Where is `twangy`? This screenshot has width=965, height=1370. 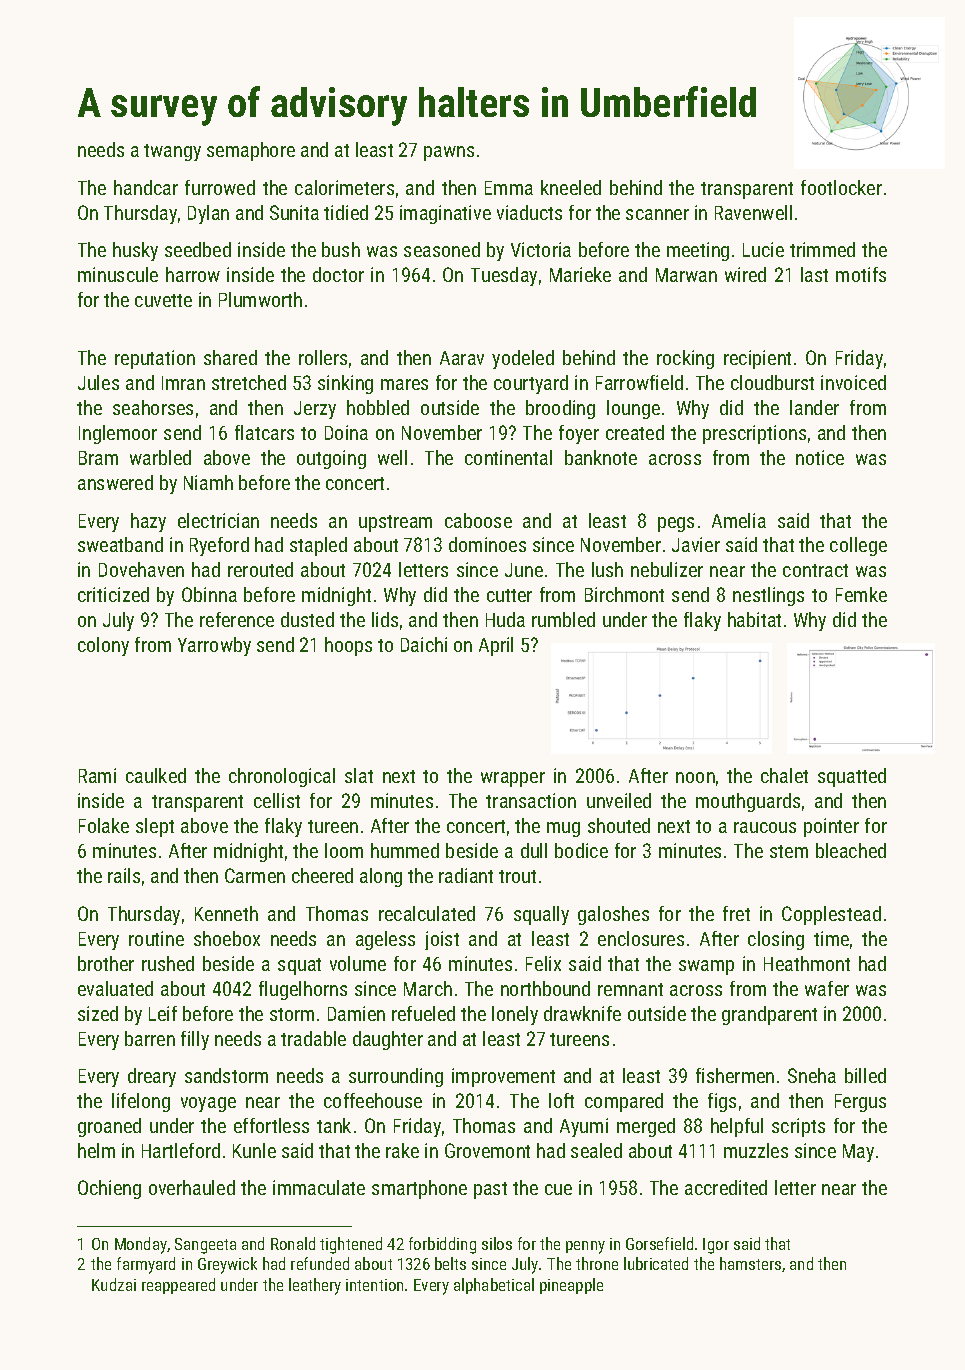 twangy is located at coordinates (172, 152).
